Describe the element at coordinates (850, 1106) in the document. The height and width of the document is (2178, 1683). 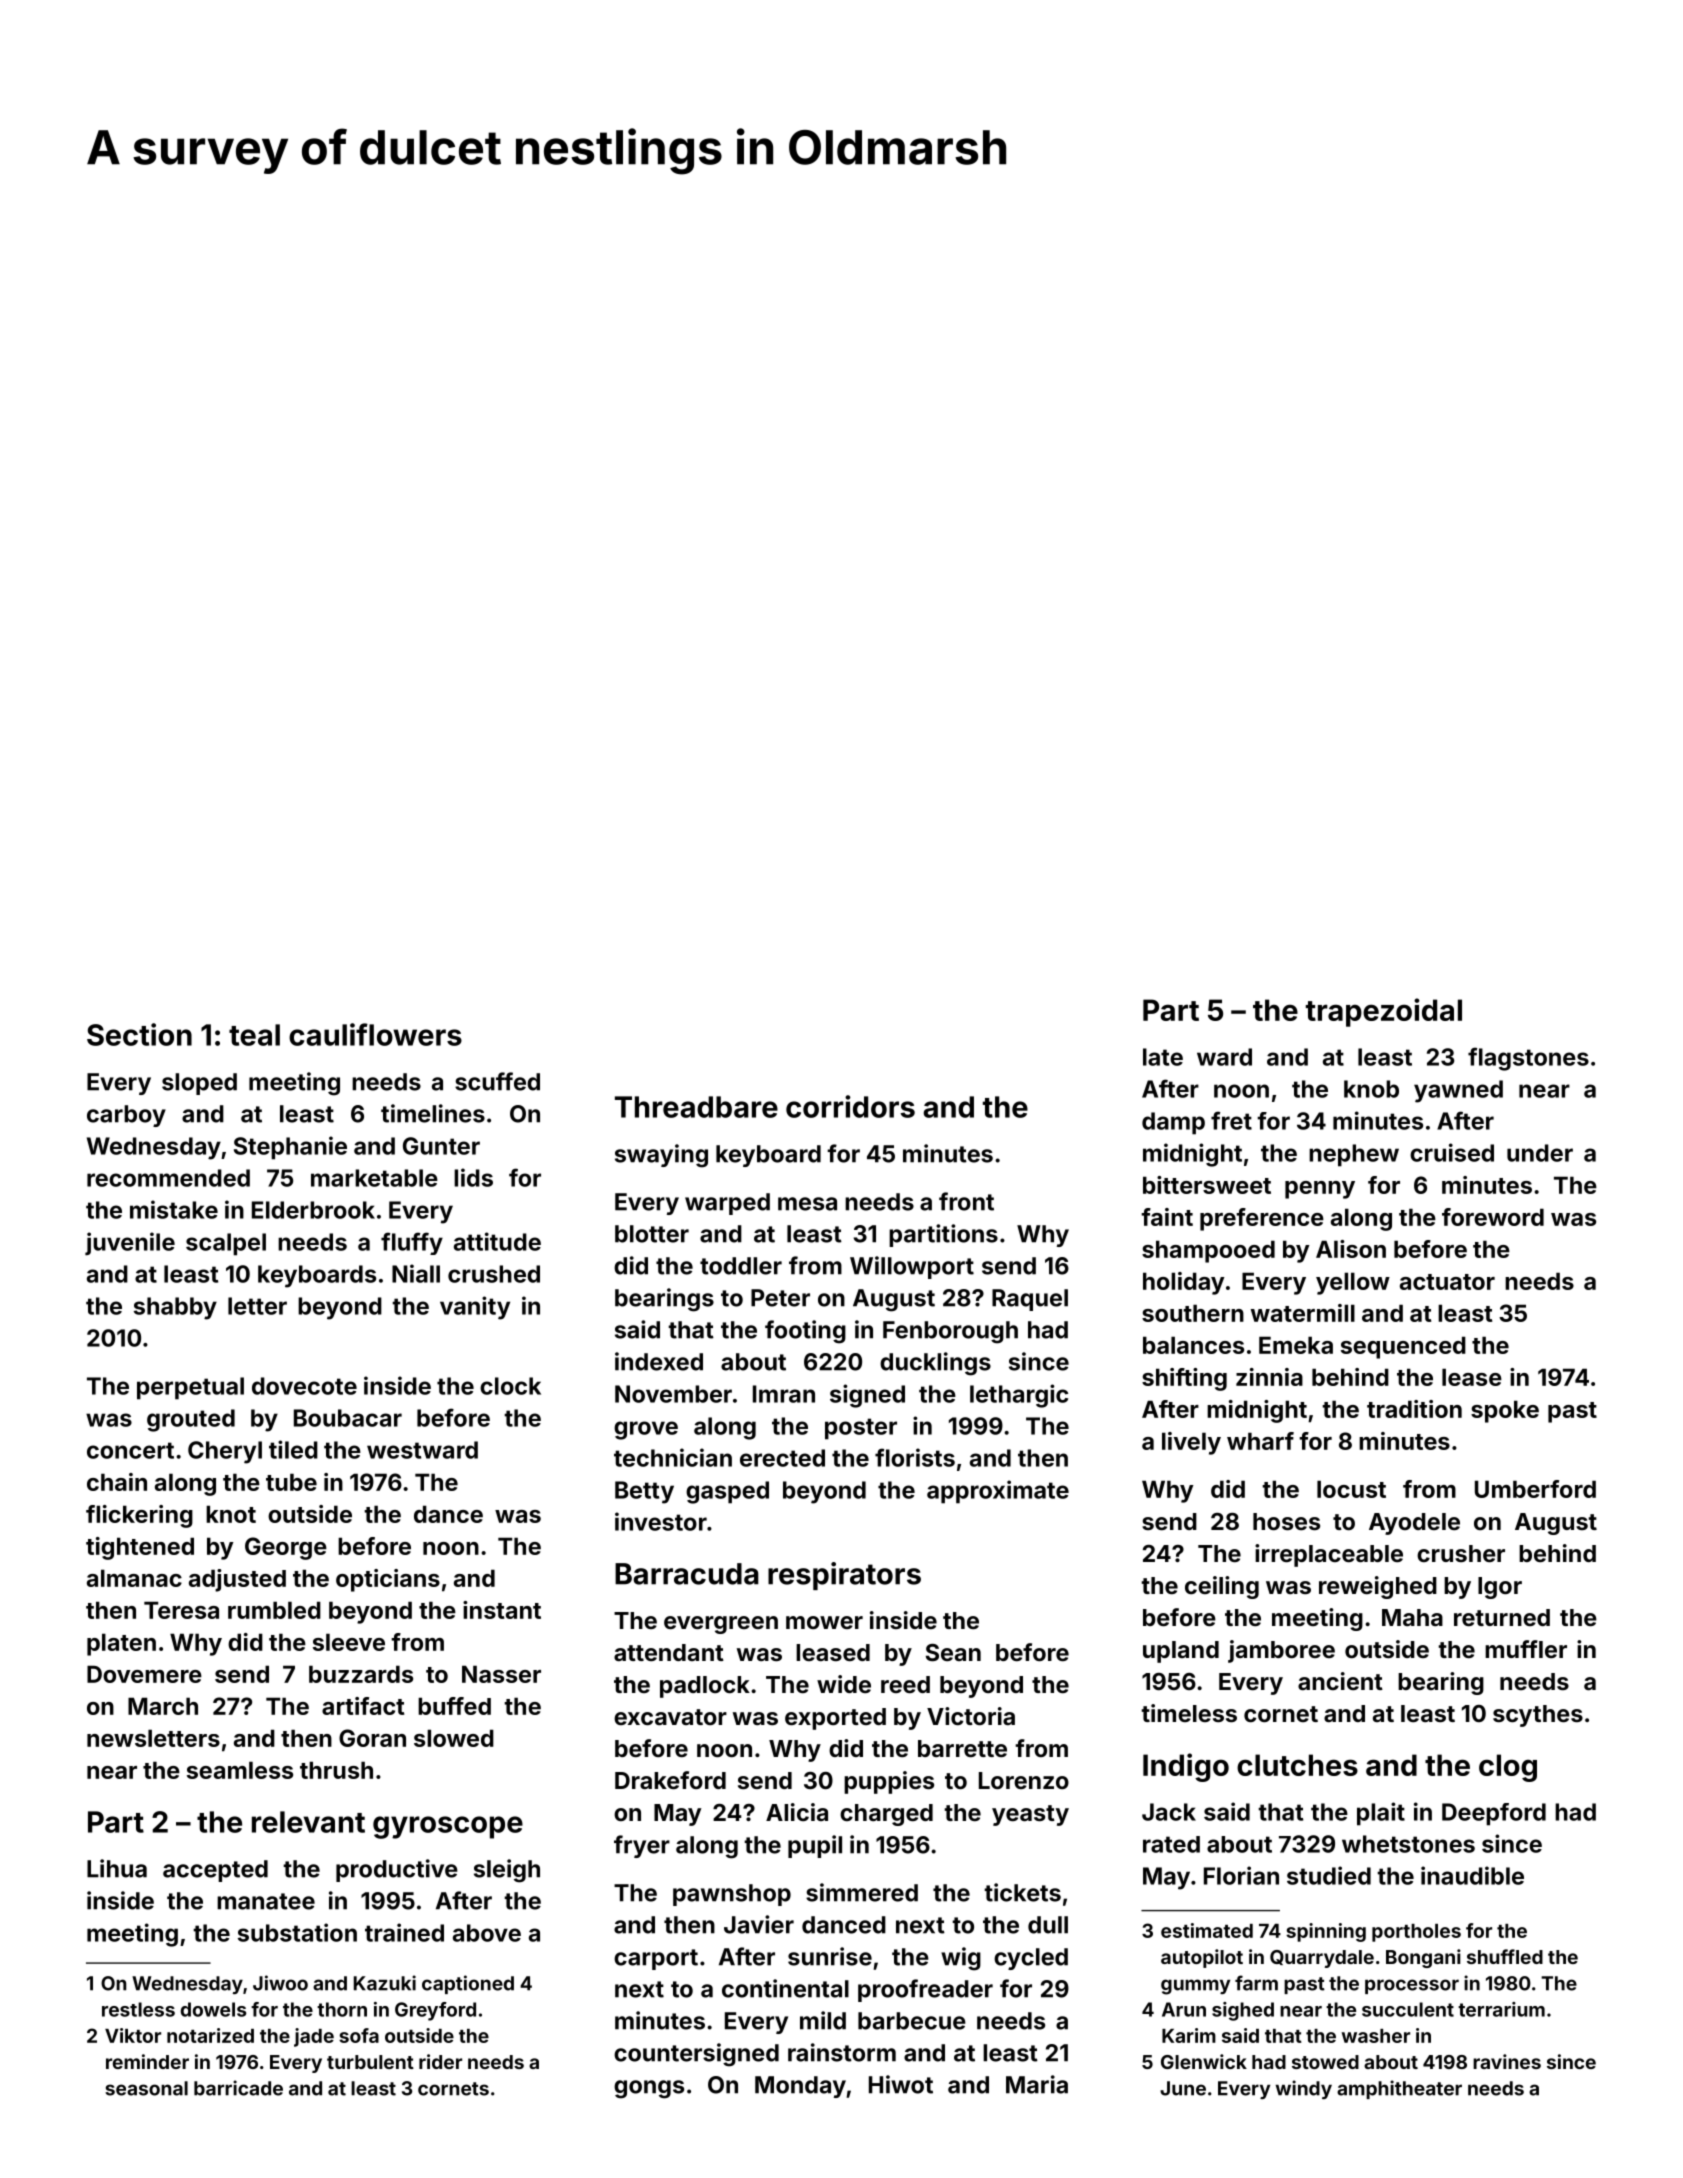
I see `corridors` at that location.
